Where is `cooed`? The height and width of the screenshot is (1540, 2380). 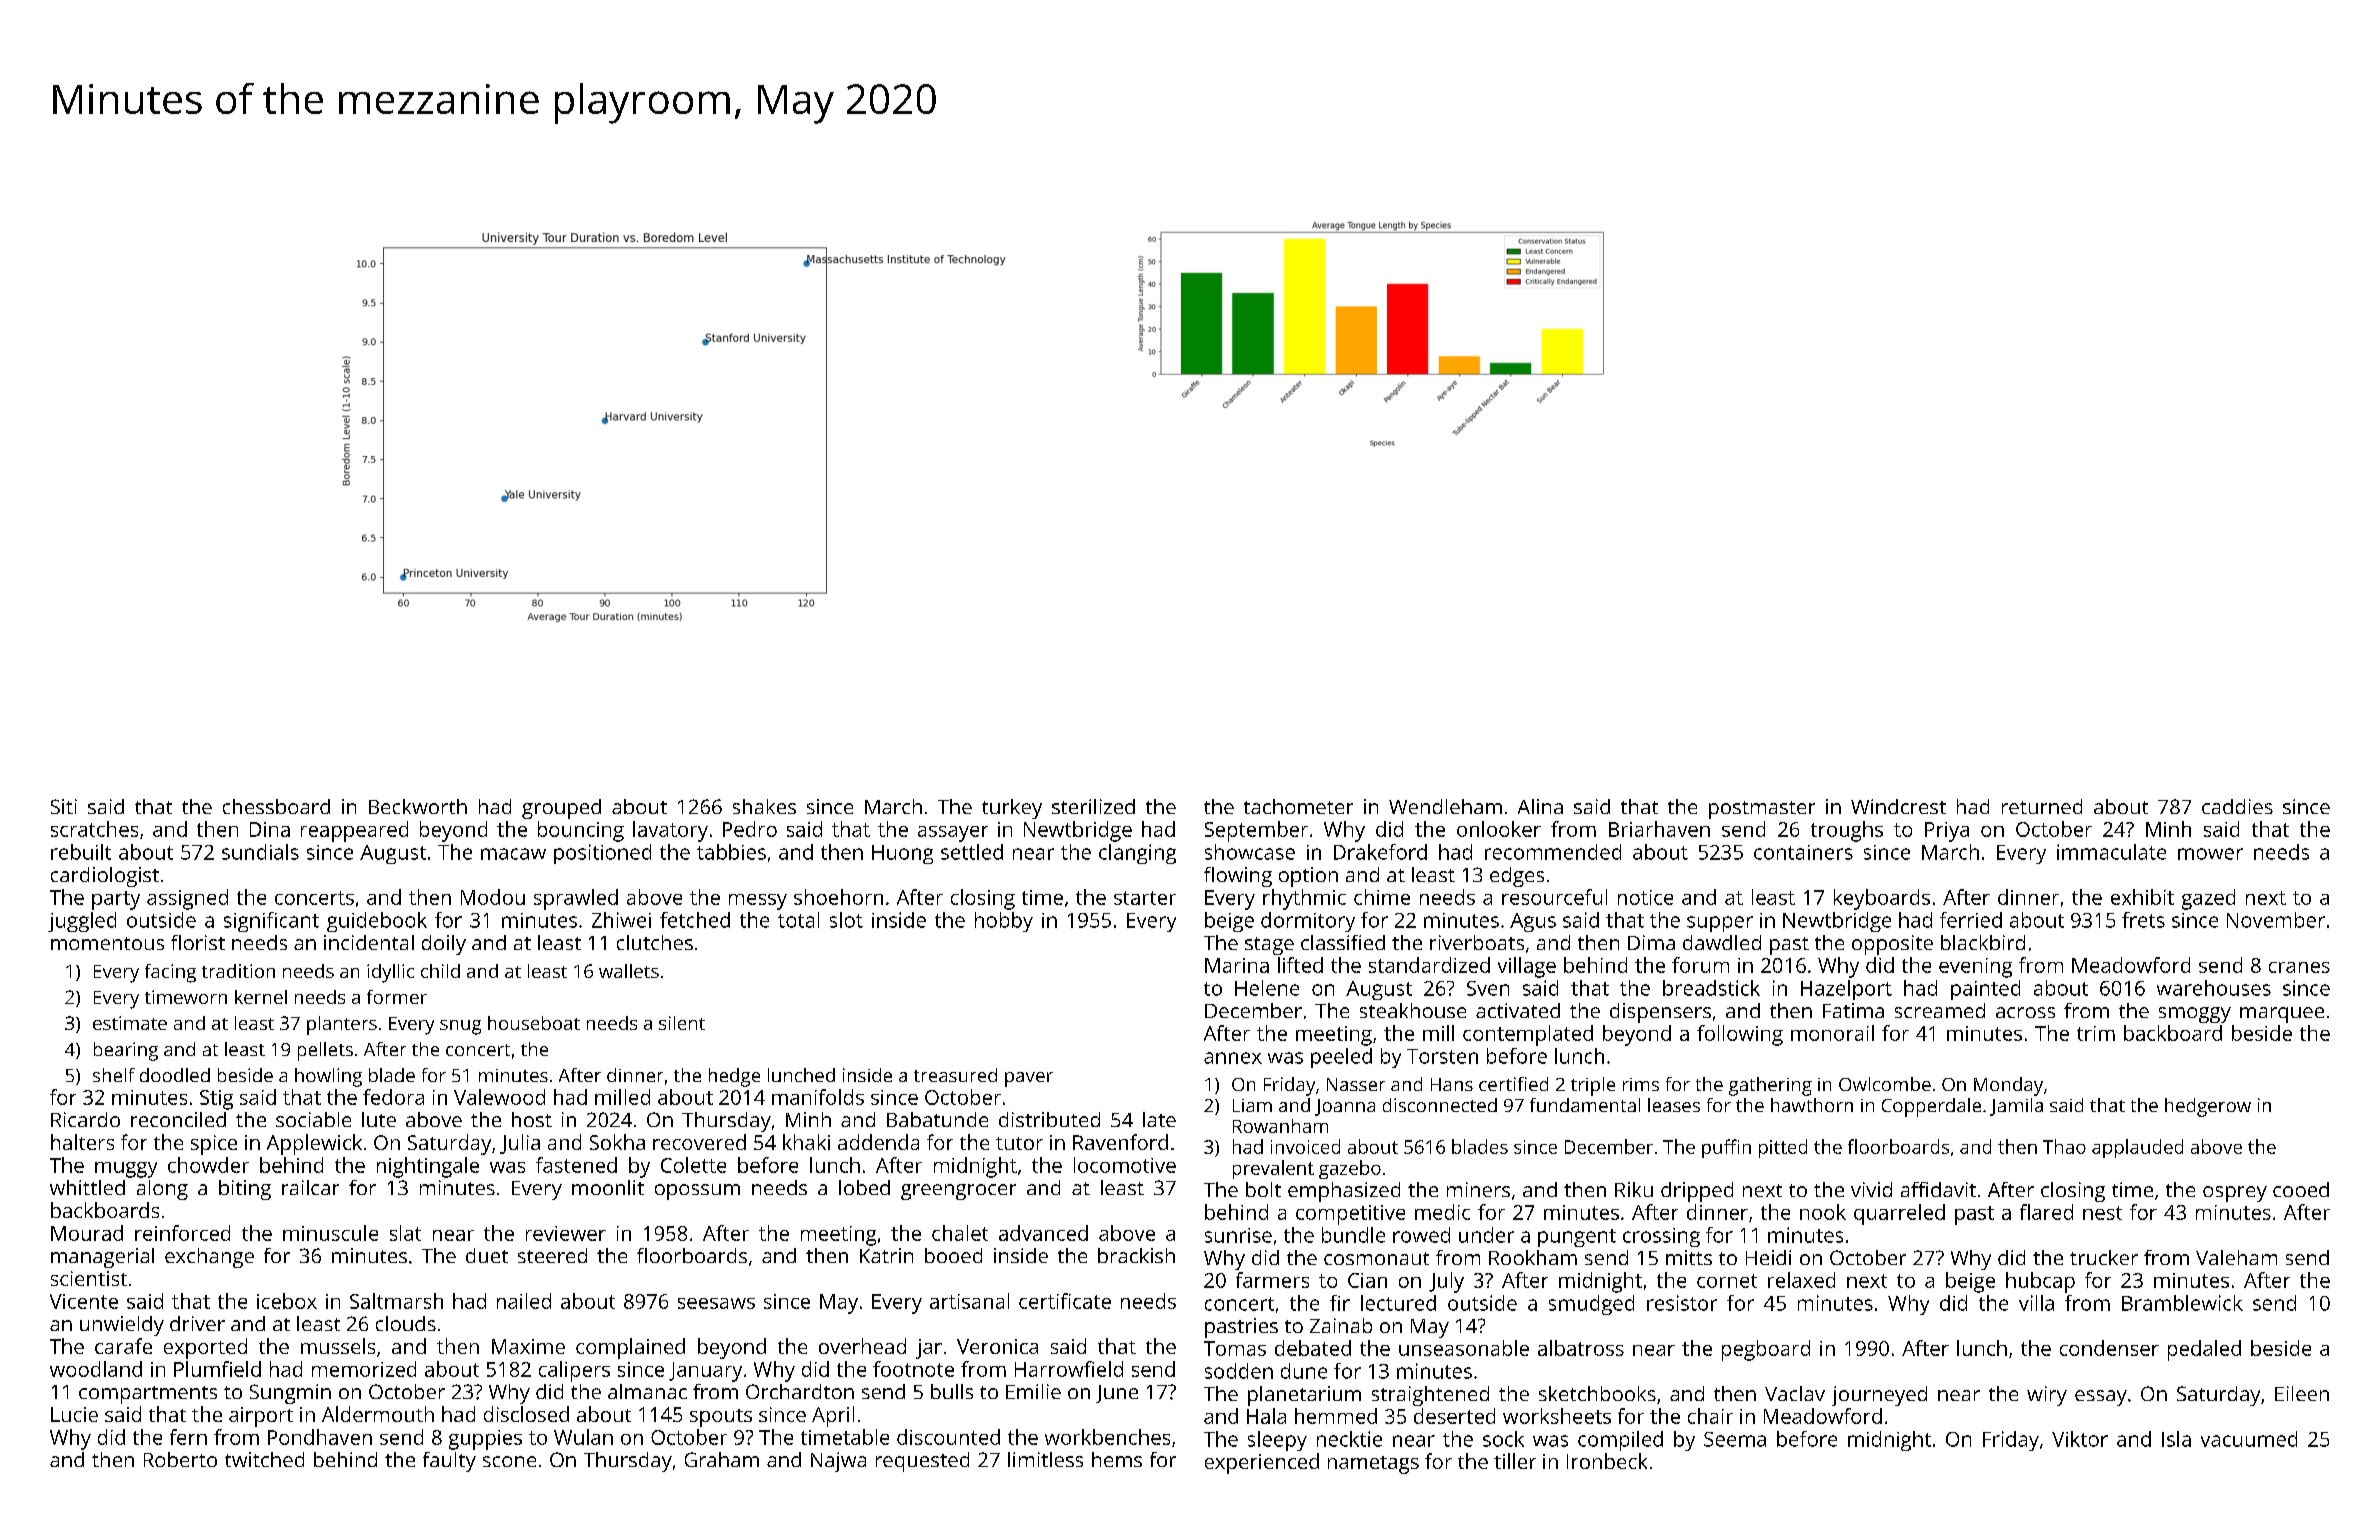 cooed is located at coordinates (2301, 1189).
